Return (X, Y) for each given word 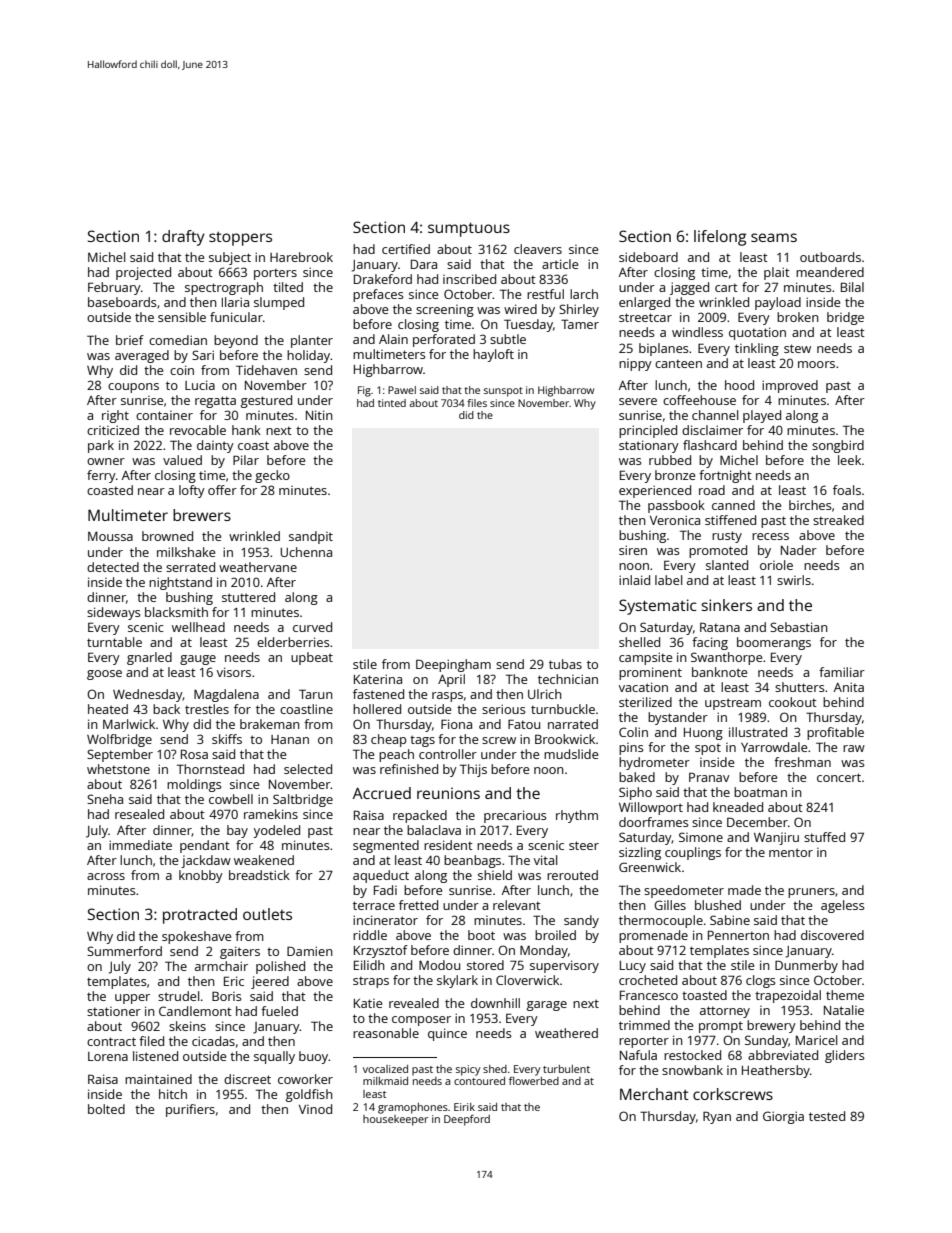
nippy (635, 365)
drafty (183, 238)
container (164, 415)
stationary (649, 446)
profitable (835, 733)
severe (638, 401)
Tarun (316, 694)
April (451, 680)
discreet (247, 1079)
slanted (727, 565)
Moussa (110, 536)
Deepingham (453, 665)
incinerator (385, 920)
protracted (200, 916)
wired (520, 309)
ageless (843, 906)
